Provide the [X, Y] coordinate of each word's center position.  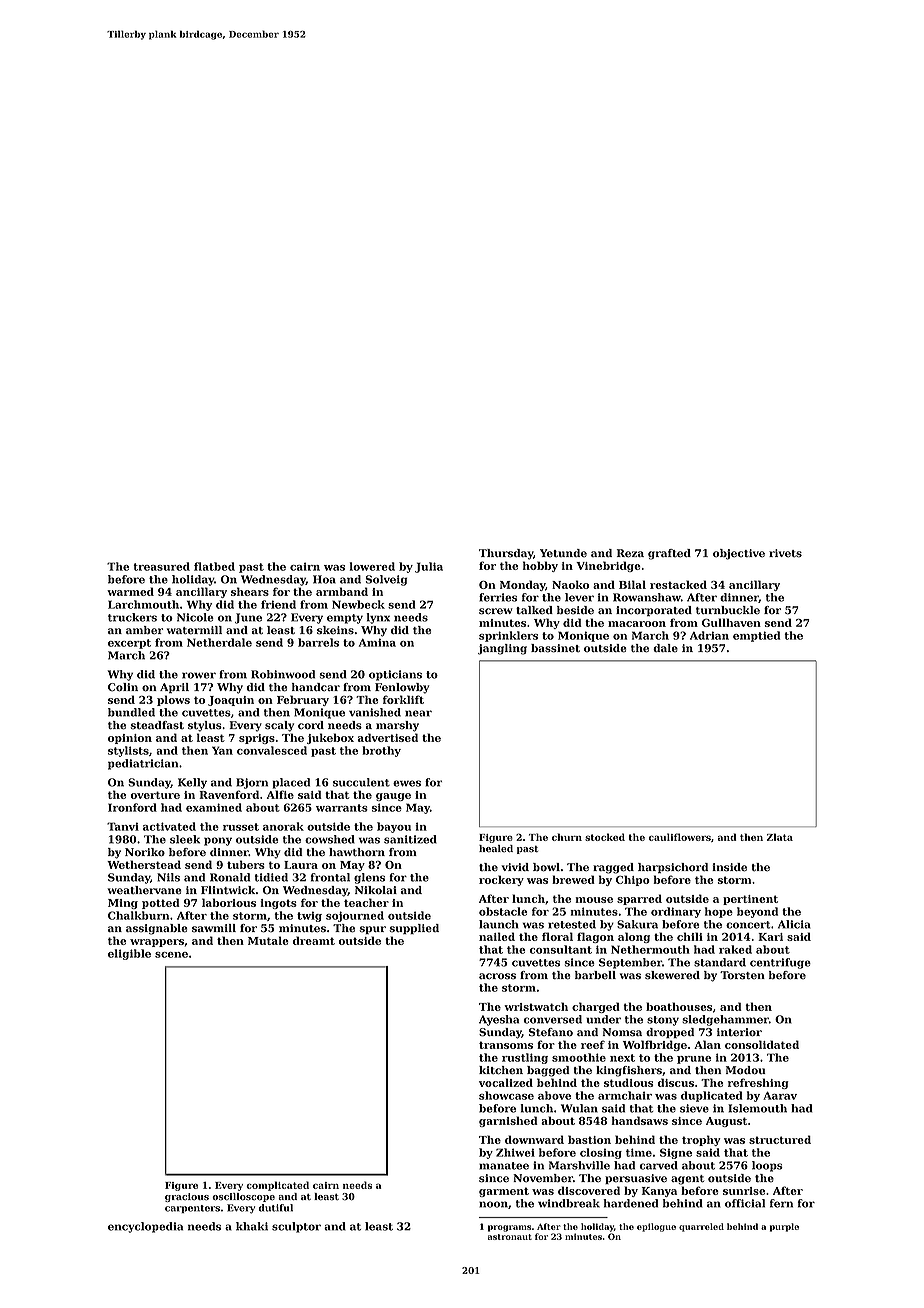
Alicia [794, 924]
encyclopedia [145, 1227]
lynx [378, 618]
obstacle [503, 911]
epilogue [656, 1227]
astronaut [510, 1237]
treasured [161, 566]
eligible [129, 954]
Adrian [709, 635]
